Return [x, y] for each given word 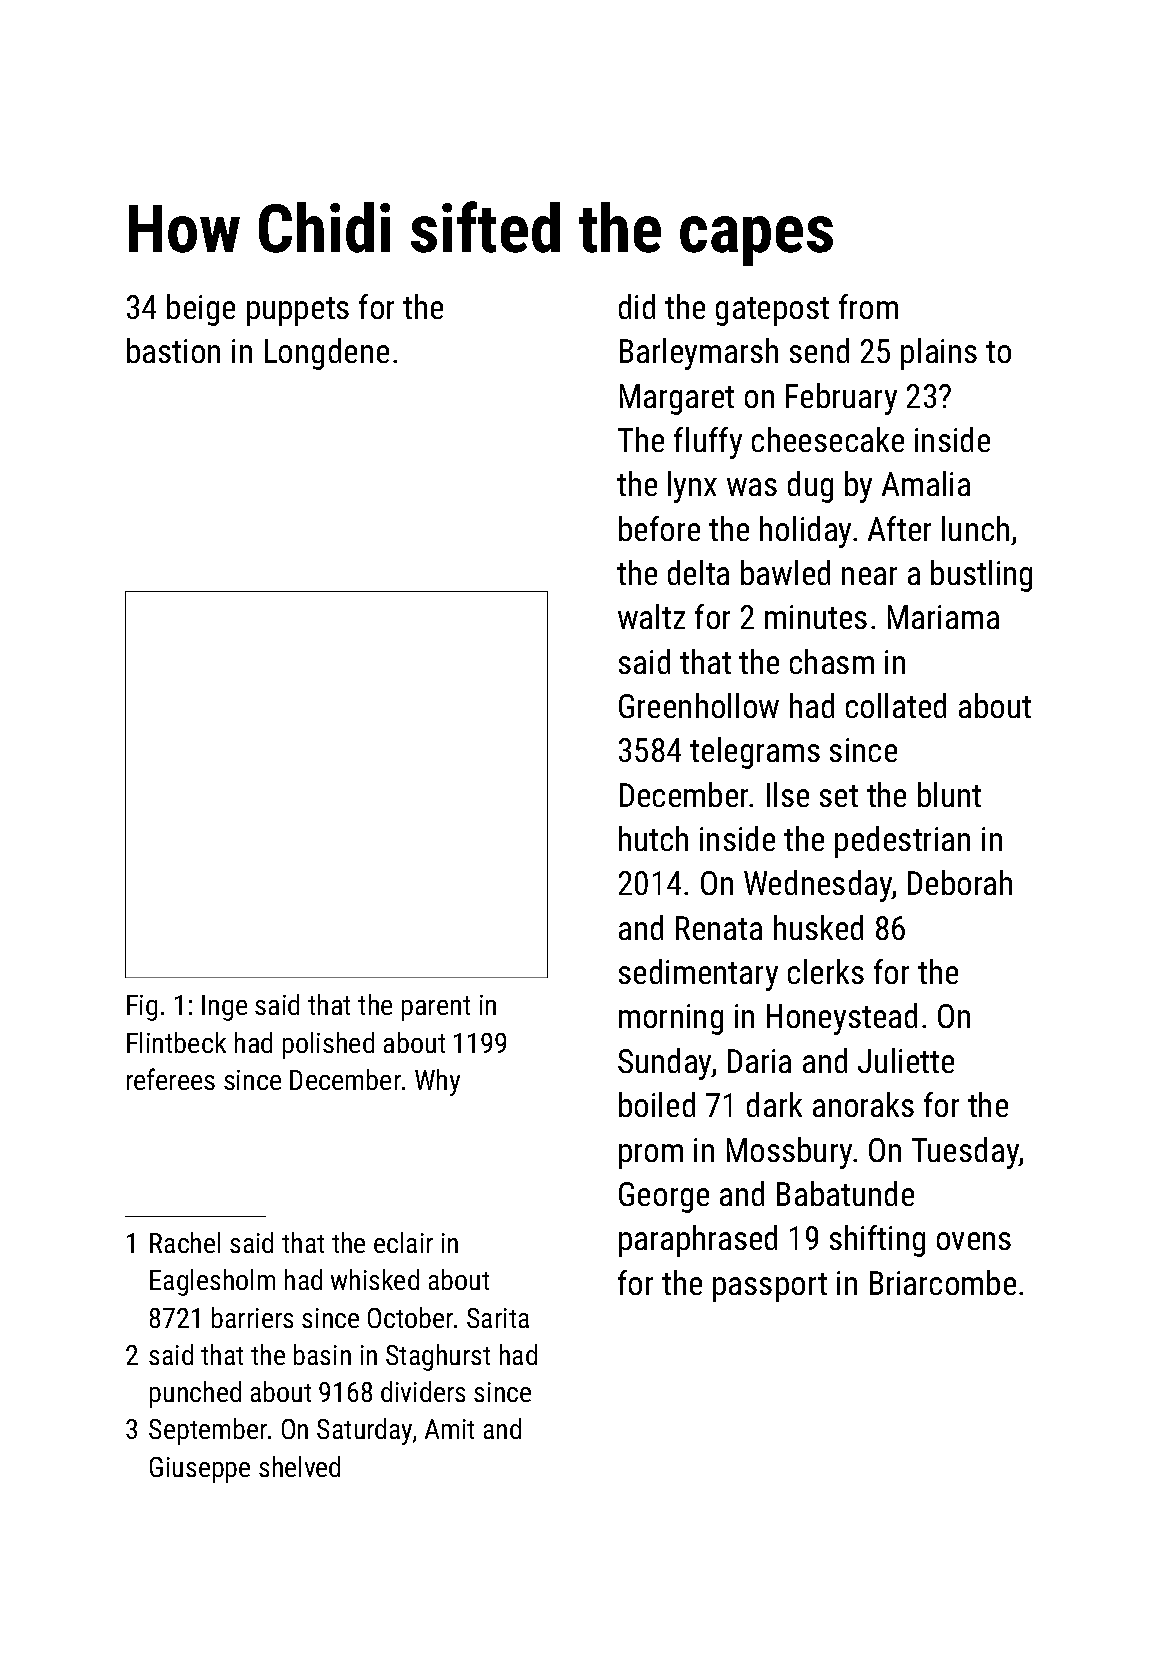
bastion [173, 350]
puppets [298, 311]
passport [770, 1287]
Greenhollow [699, 705]
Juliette [906, 1060]
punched [195, 1394]
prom [651, 1156]
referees [171, 1079]
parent [436, 1008]
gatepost [772, 311]
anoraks [863, 1104]
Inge [224, 1008]
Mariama [943, 617]
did [637, 306]
